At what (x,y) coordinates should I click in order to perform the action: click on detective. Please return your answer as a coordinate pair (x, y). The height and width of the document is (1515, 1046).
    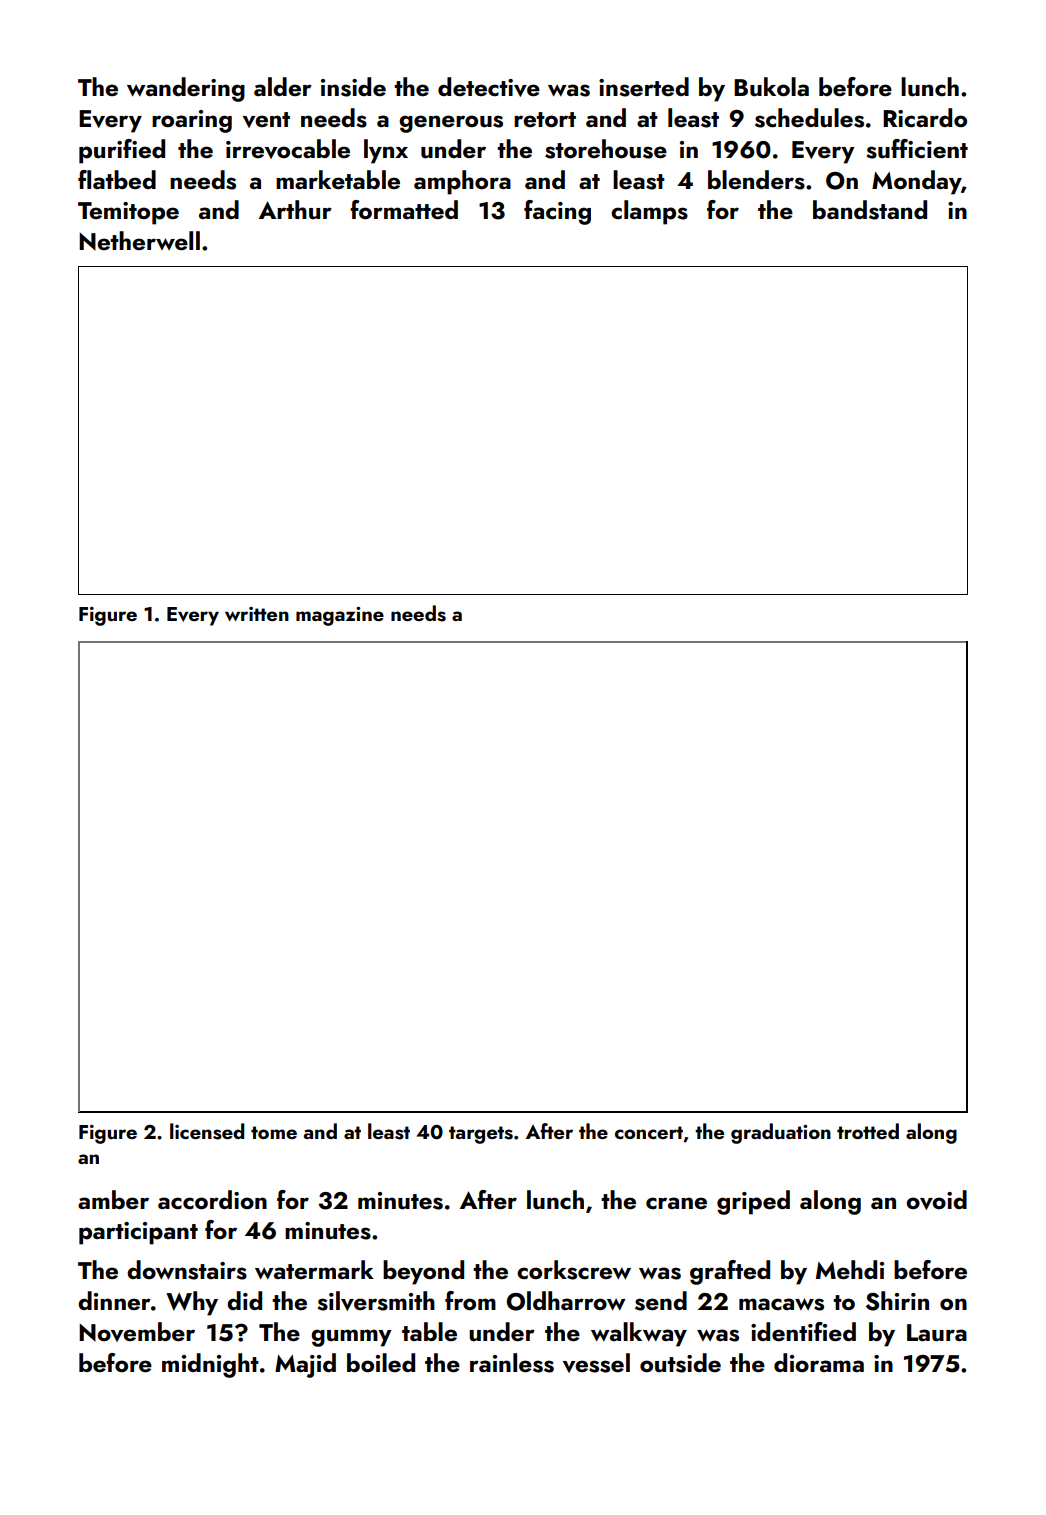
    Looking at the image, I should click on (489, 87).
